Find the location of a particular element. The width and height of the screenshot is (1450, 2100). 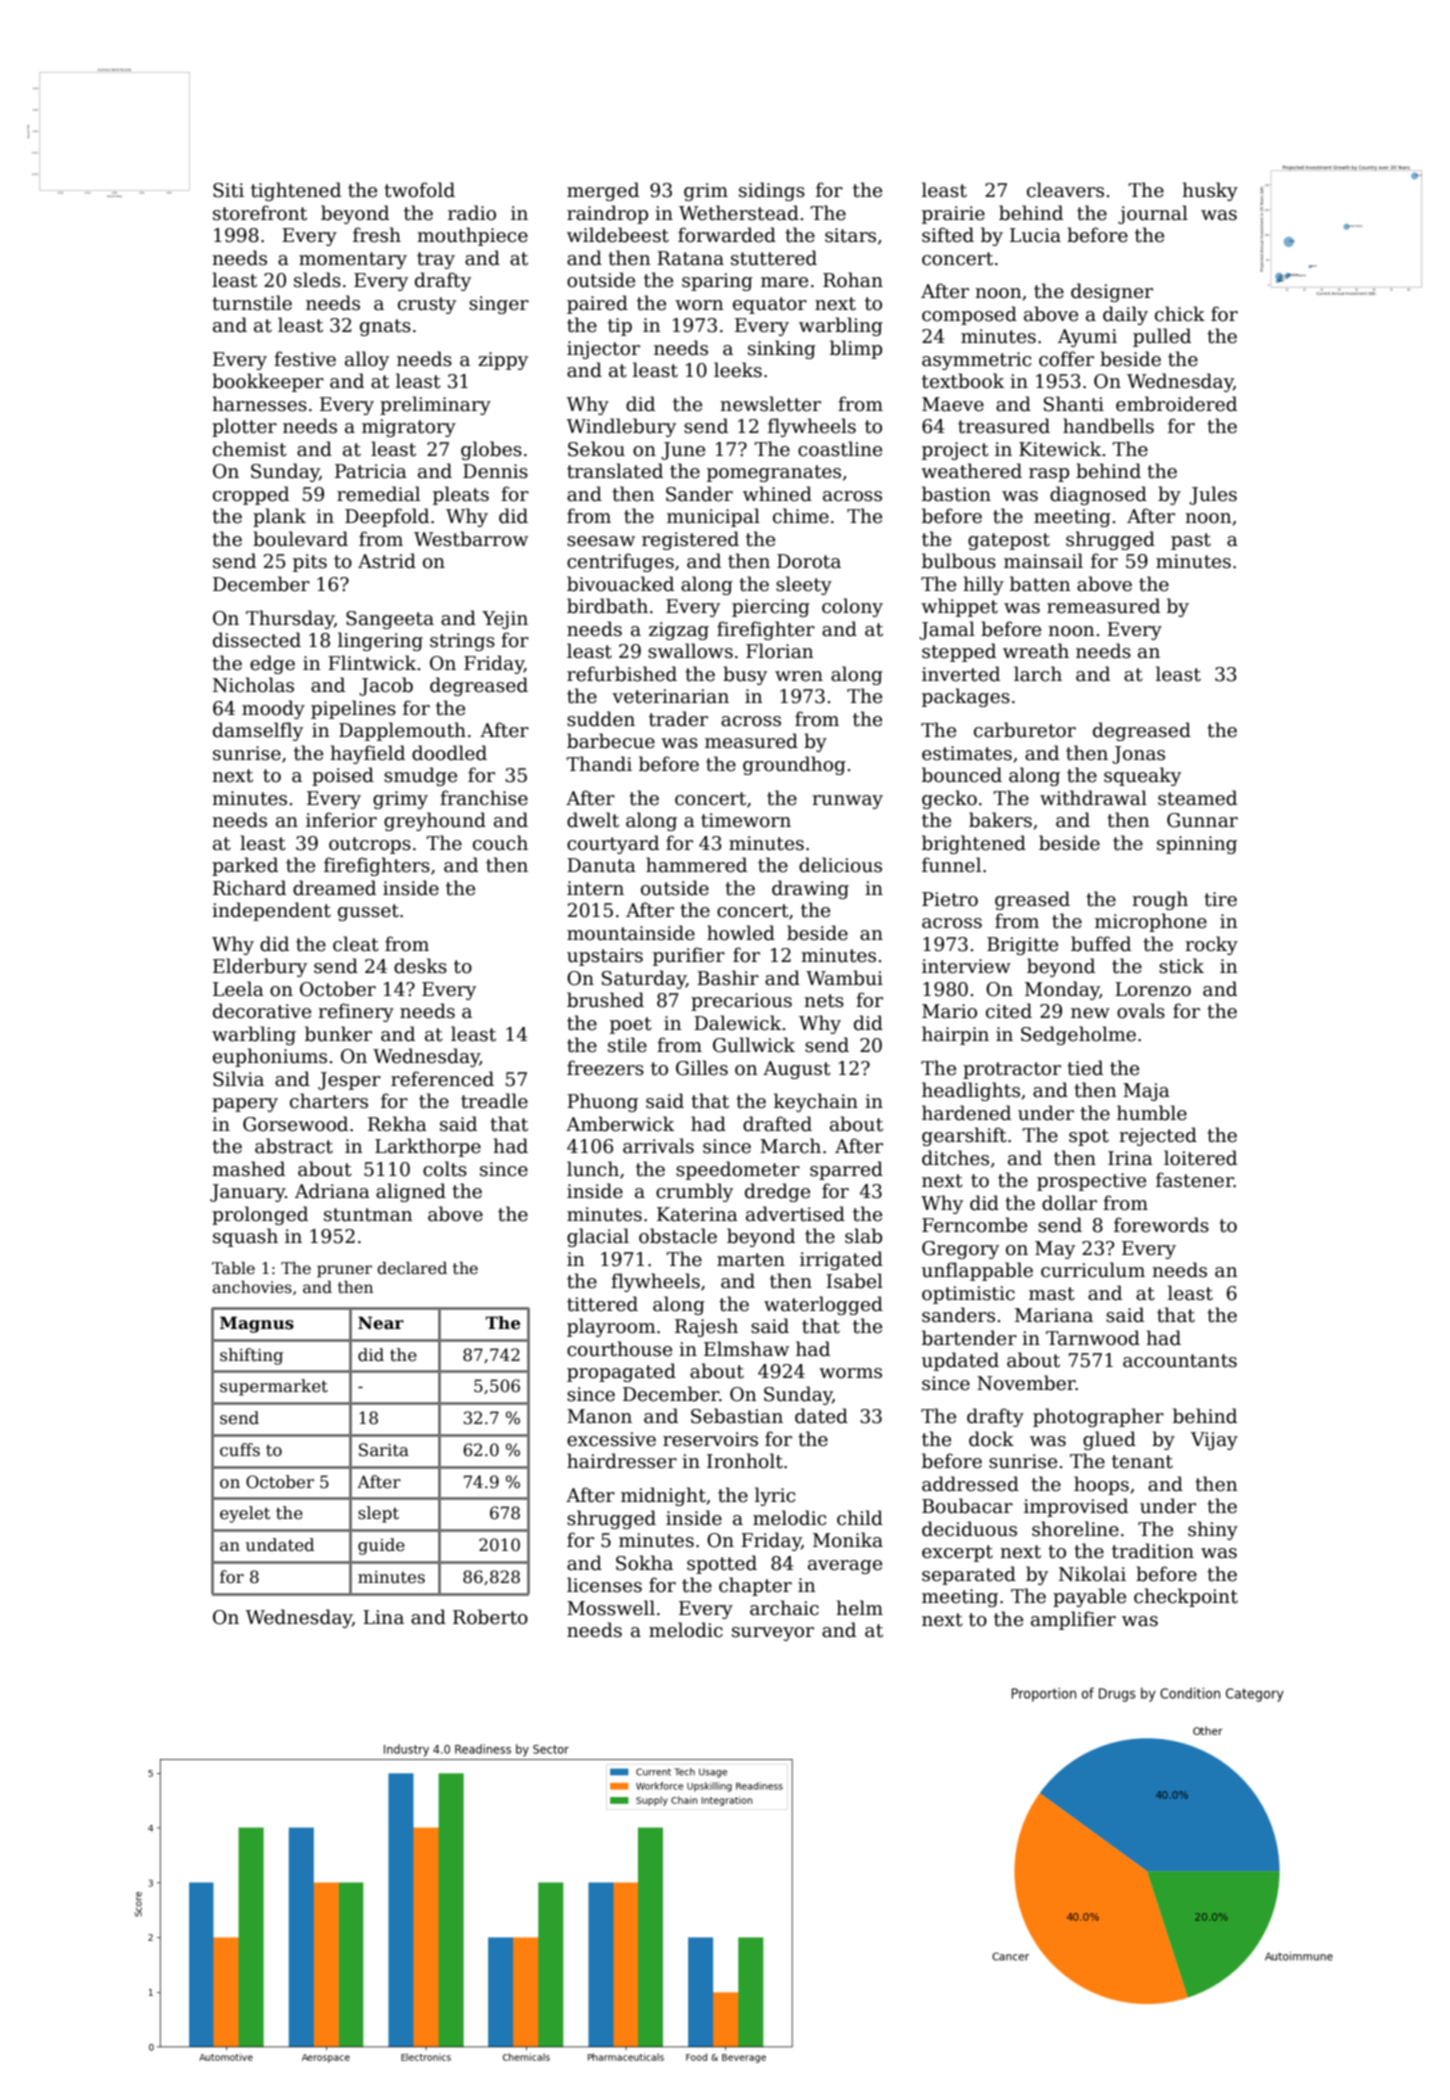

Siti is located at coordinates (228, 190).
